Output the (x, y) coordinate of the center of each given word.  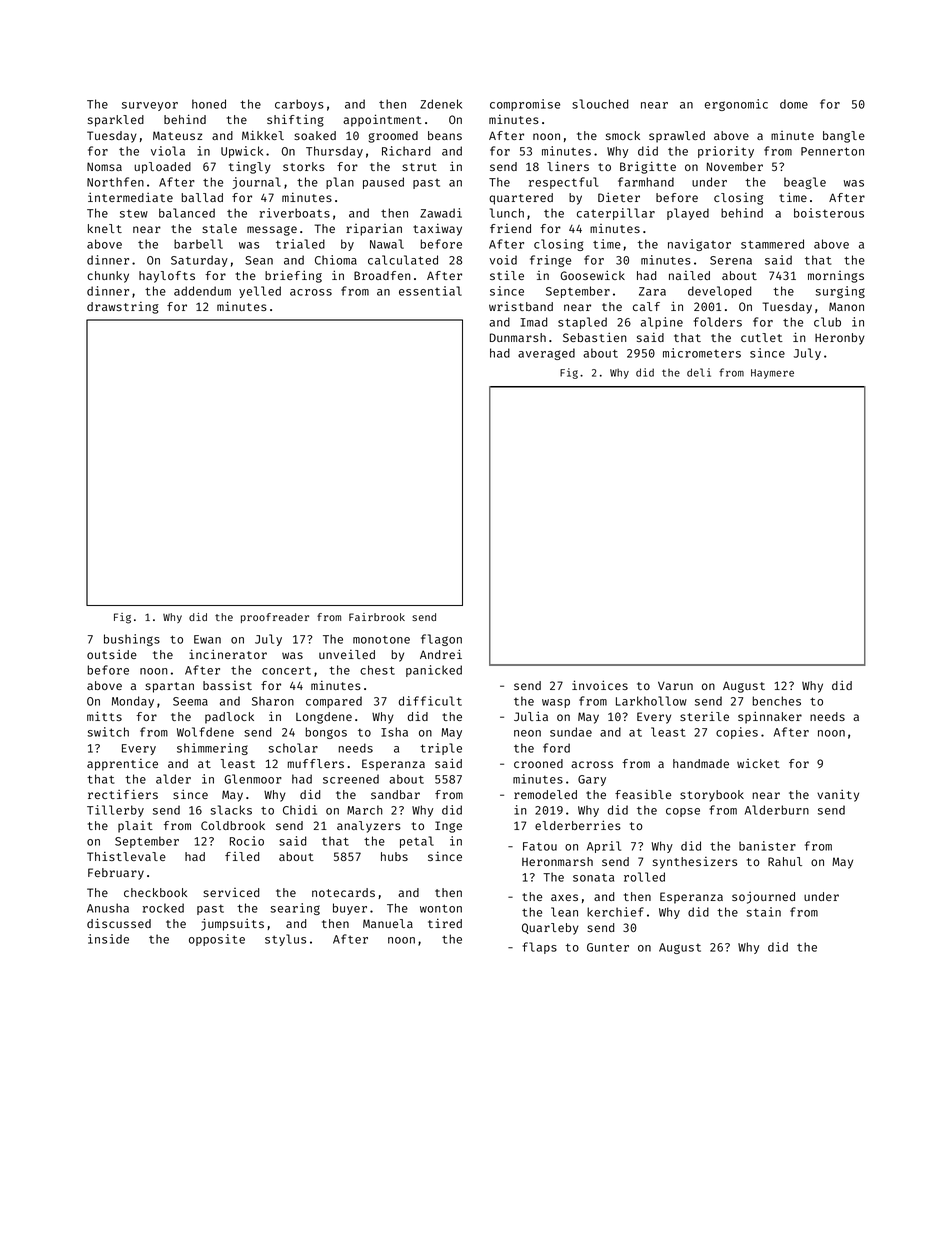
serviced (231, 892)
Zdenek (441, 104)
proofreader (275, 618)
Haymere (772, 374)
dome (794, 104)
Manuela (388, 923)
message (272, 231)
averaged (546, 354)
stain (764, 912)
